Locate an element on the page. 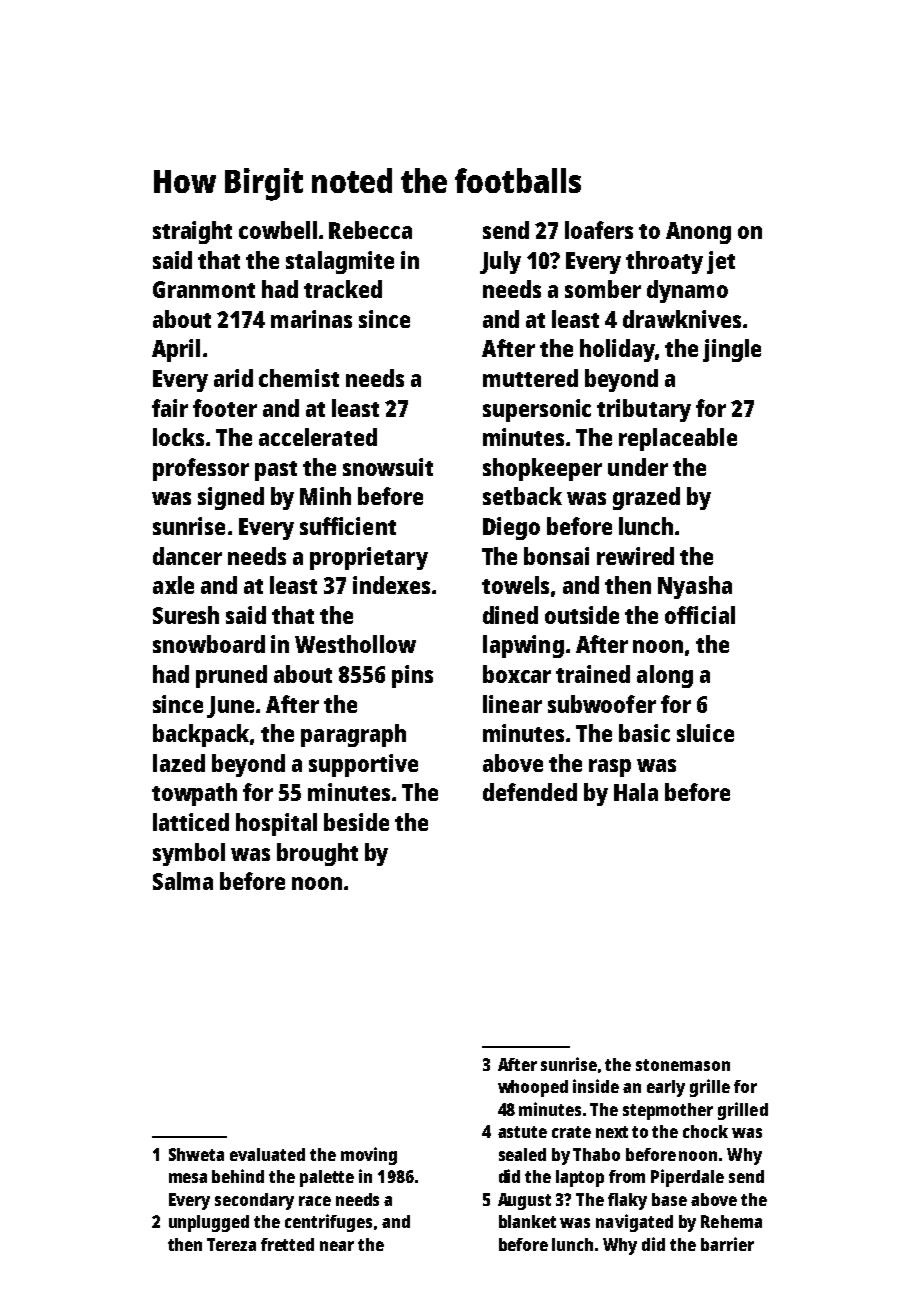 Image resolution: width=924 pixels, height=1311 pixels. chock is located at coordinates (705, 1131).
